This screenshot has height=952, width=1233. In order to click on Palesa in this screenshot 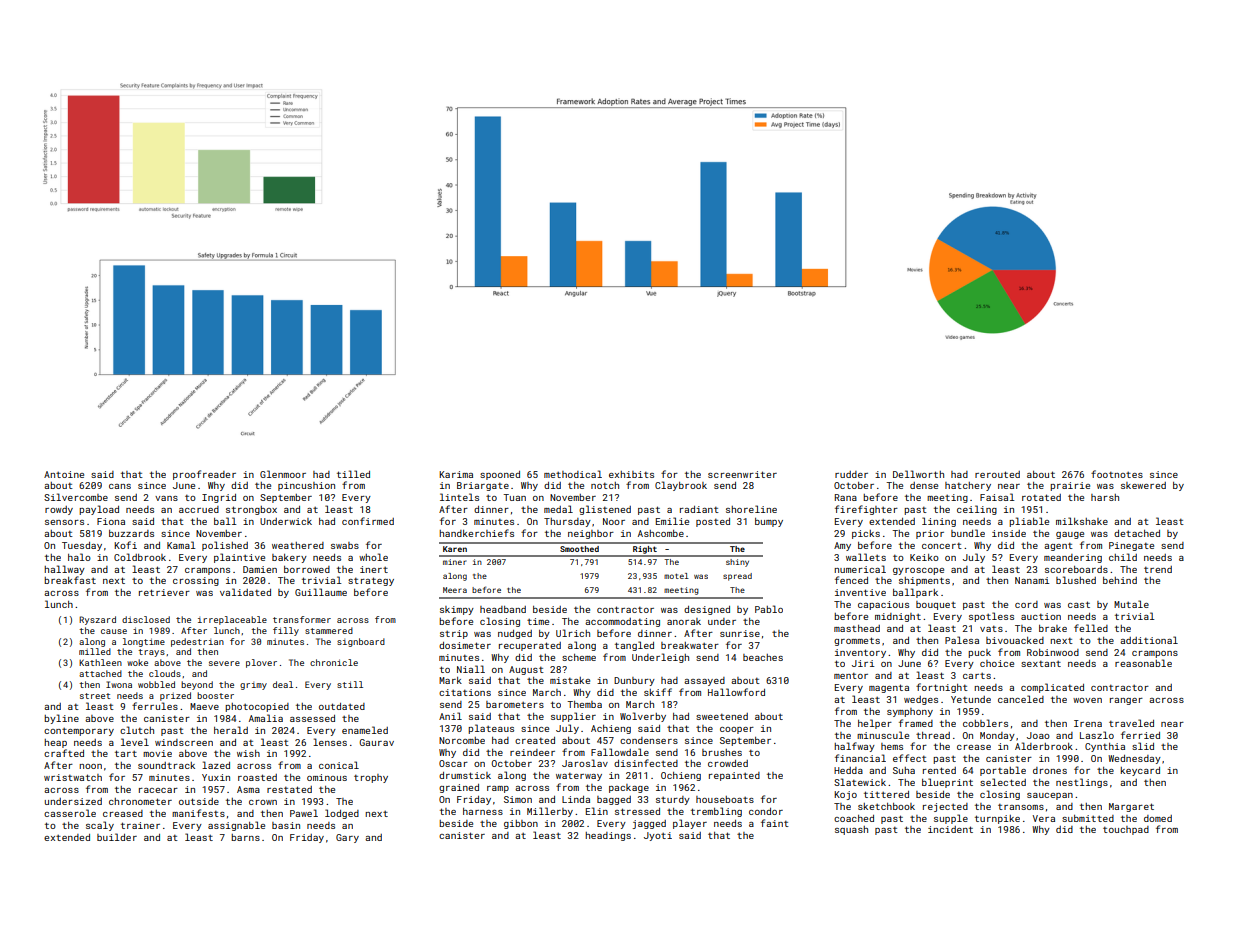, I will do `click(962, 640)`.
